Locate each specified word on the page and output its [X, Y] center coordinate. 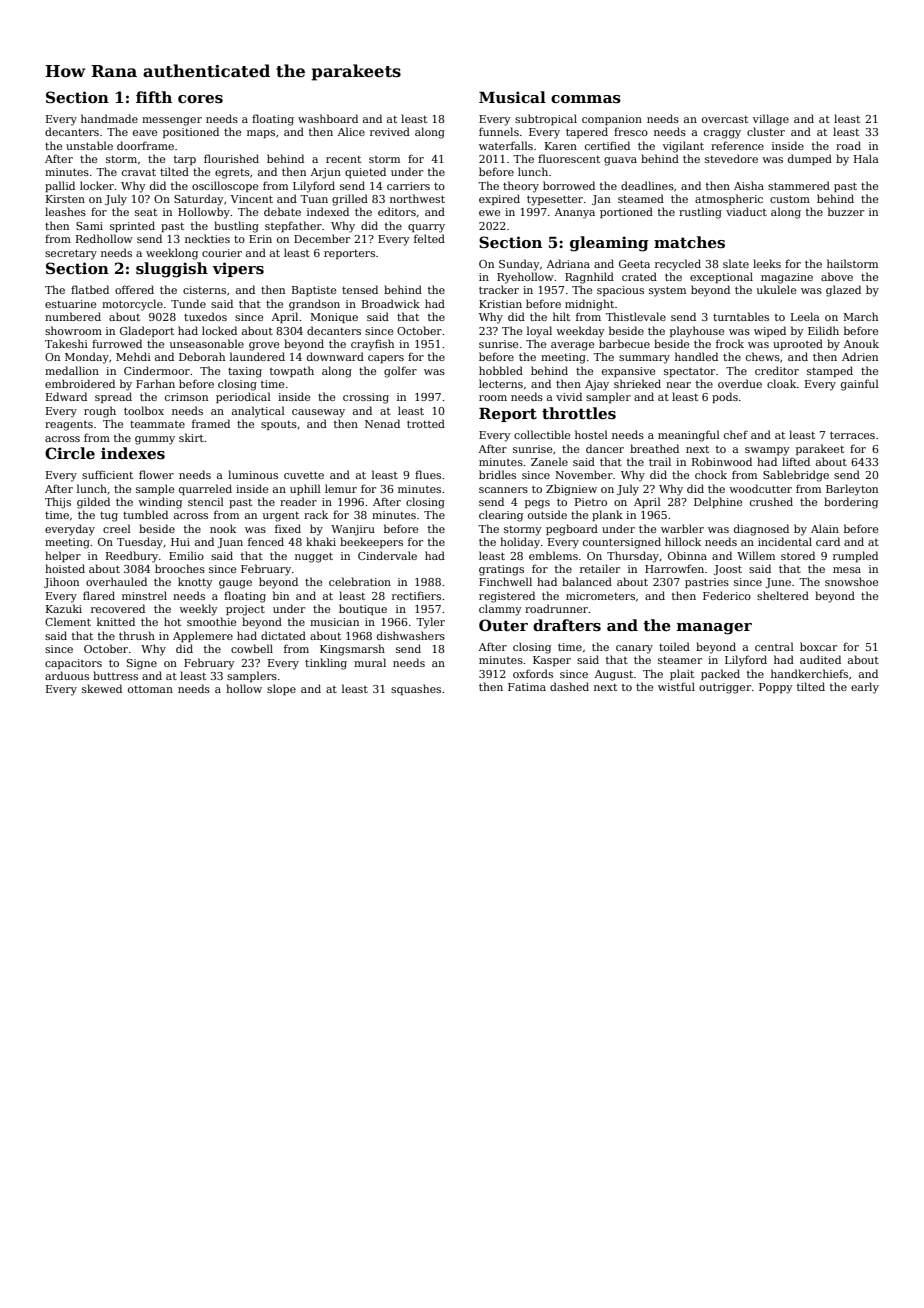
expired [499, 199]
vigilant [683, 147]
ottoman [150, 689]
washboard [328, 118]
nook [223, 528]
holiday [520, 543]
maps [261, 134]
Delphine [718, 502]
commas [586, 99]
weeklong [172, 254]
